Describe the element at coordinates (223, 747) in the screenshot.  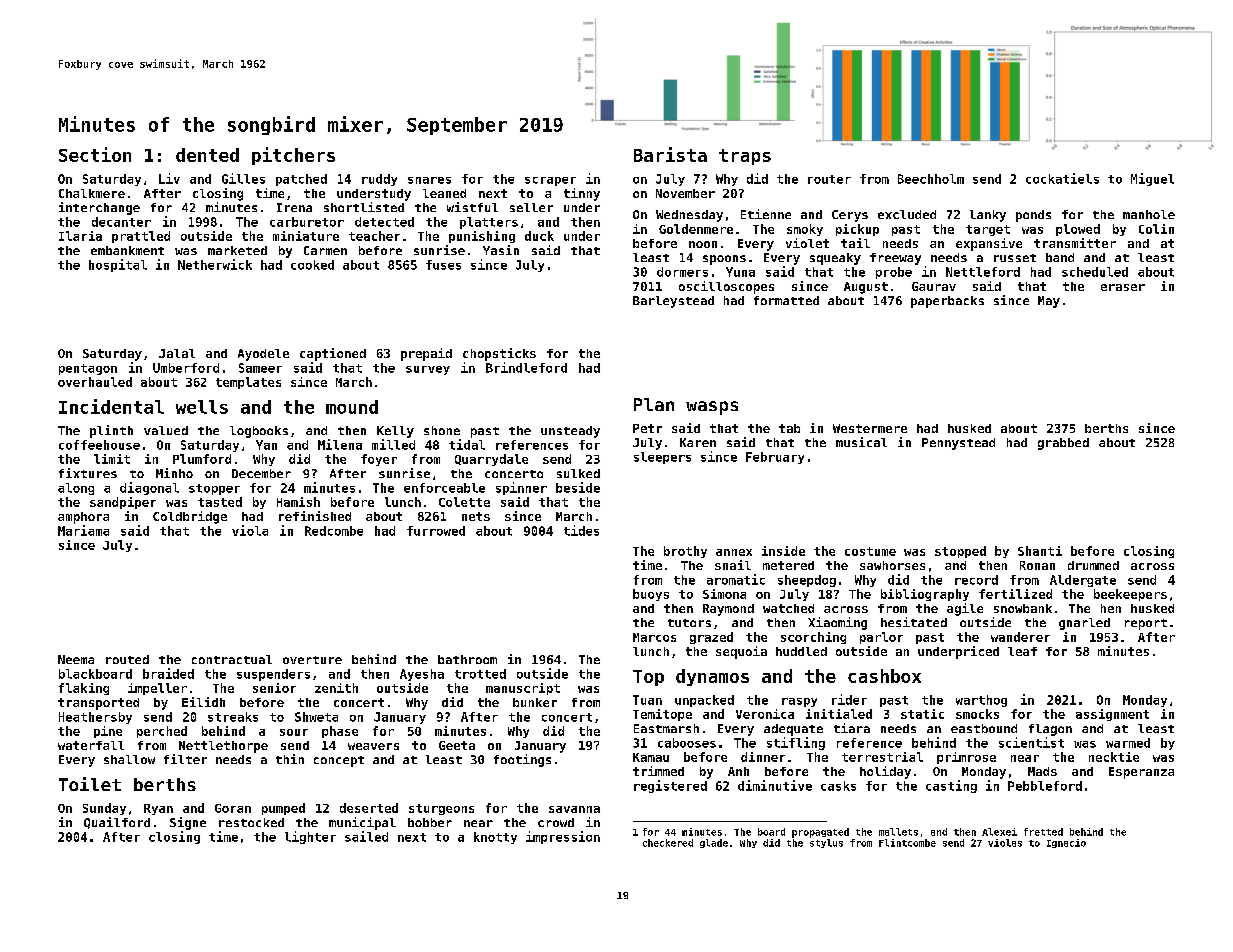
I see `Nettlethorpe` at that location.
